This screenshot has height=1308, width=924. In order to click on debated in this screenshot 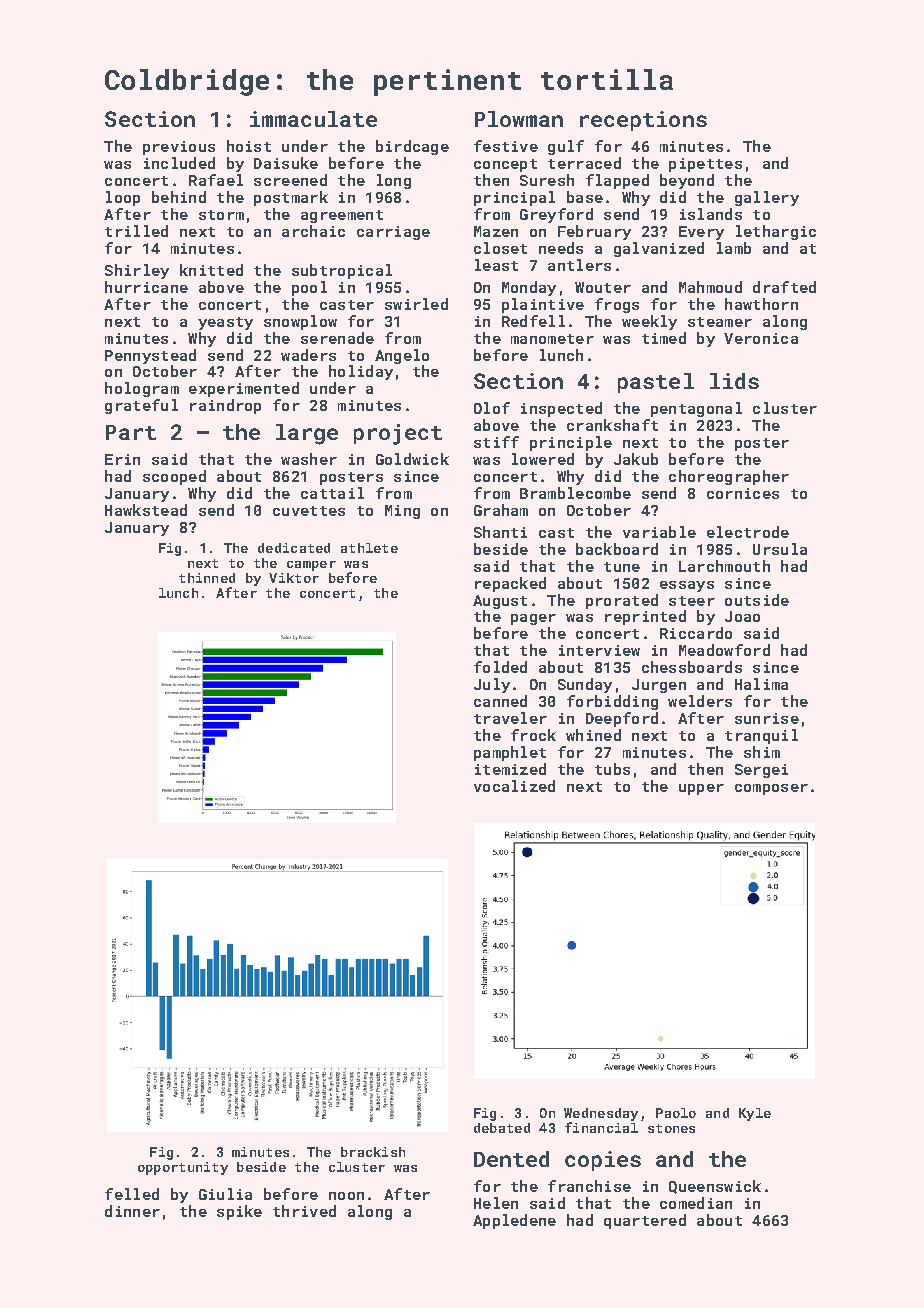, I will do `click(502, 1128)`.
